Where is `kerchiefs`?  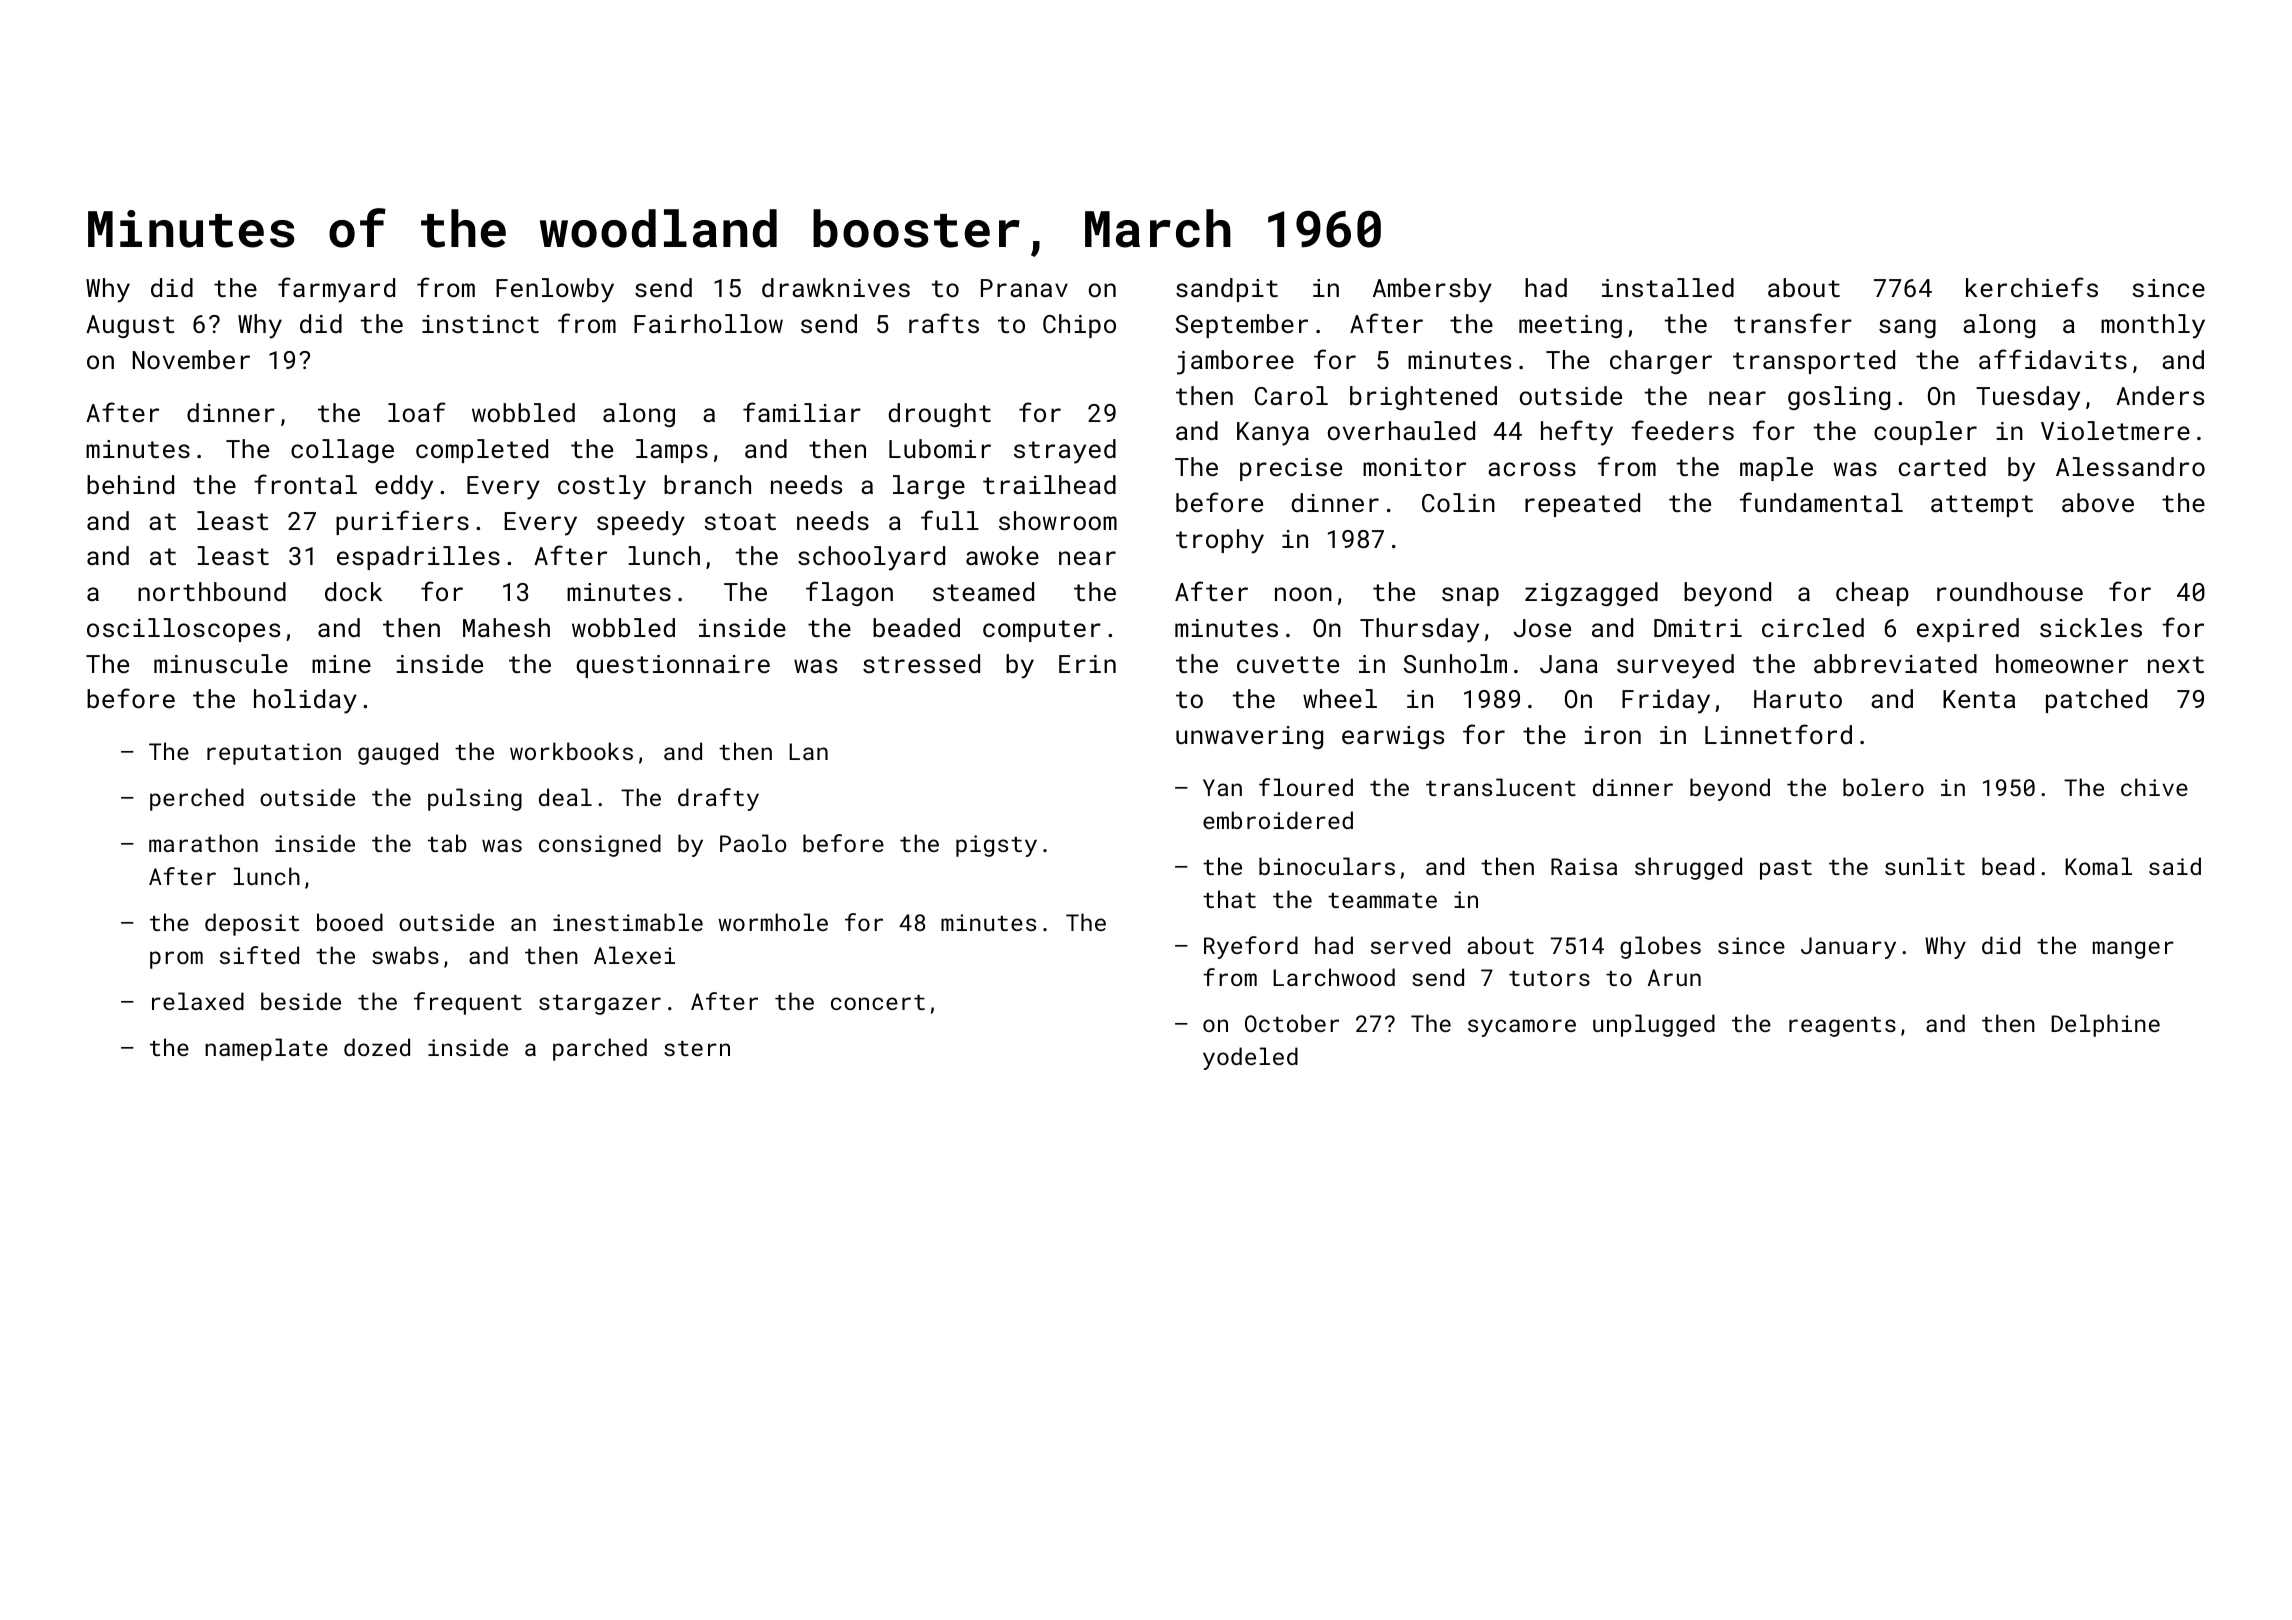
kerchiefs is located at coordinates (2032, 287).
